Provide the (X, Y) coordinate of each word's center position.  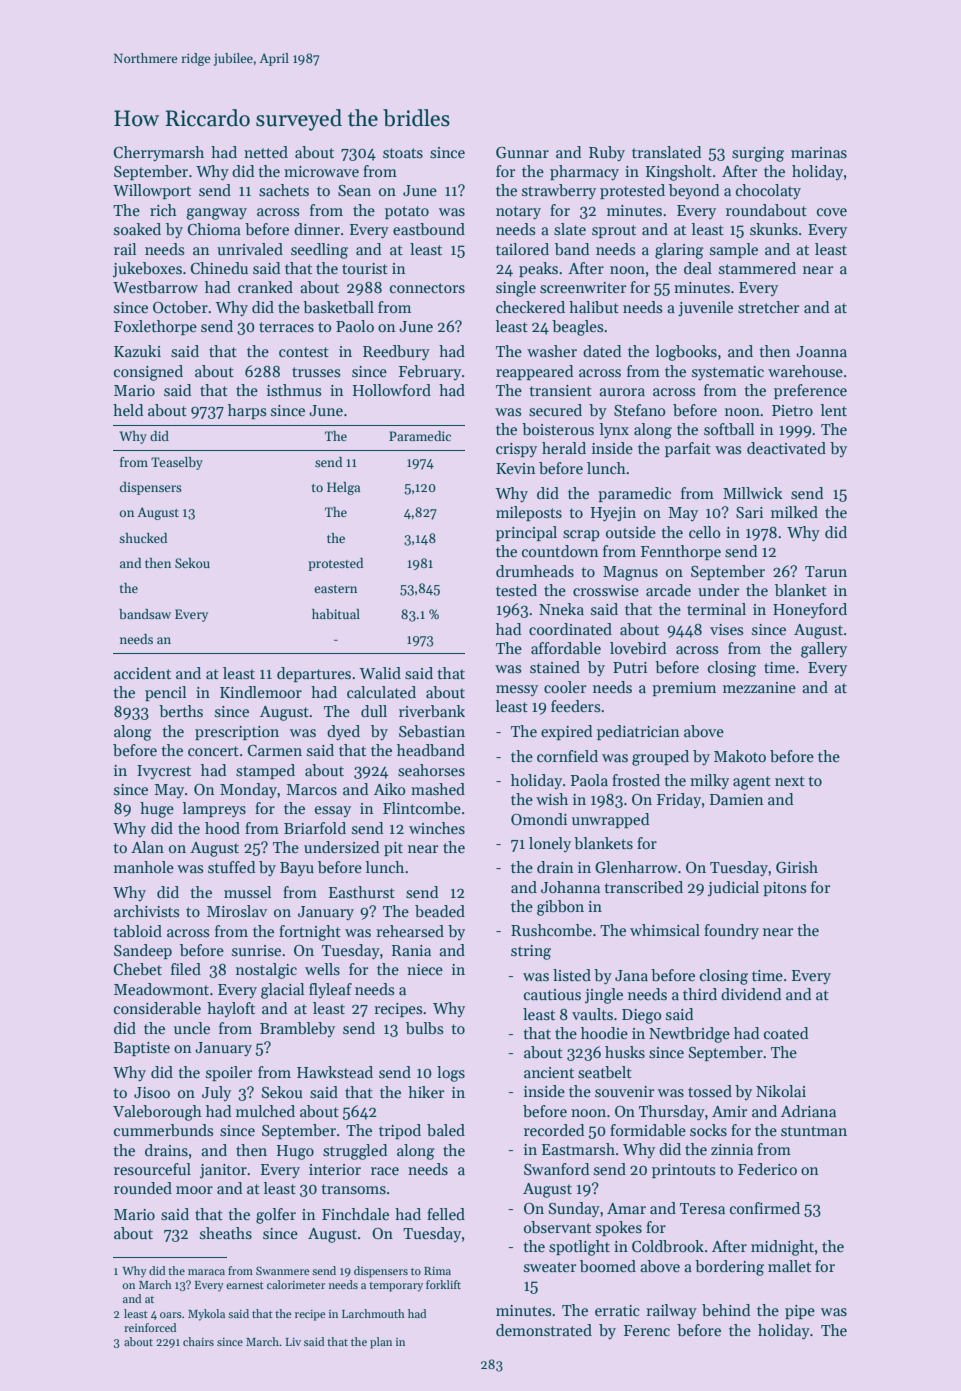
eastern (335, 589)
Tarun (826, 571)
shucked (143, 538)
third (700, 994)
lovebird (638, 648)
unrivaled (250, 249)
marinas (819, 153)
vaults (592, 1014)
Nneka (561, 609)
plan (381, 1343)
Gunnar (522, 153)
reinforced (150, 1327)
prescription (237, 733)
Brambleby (297, 1029)
